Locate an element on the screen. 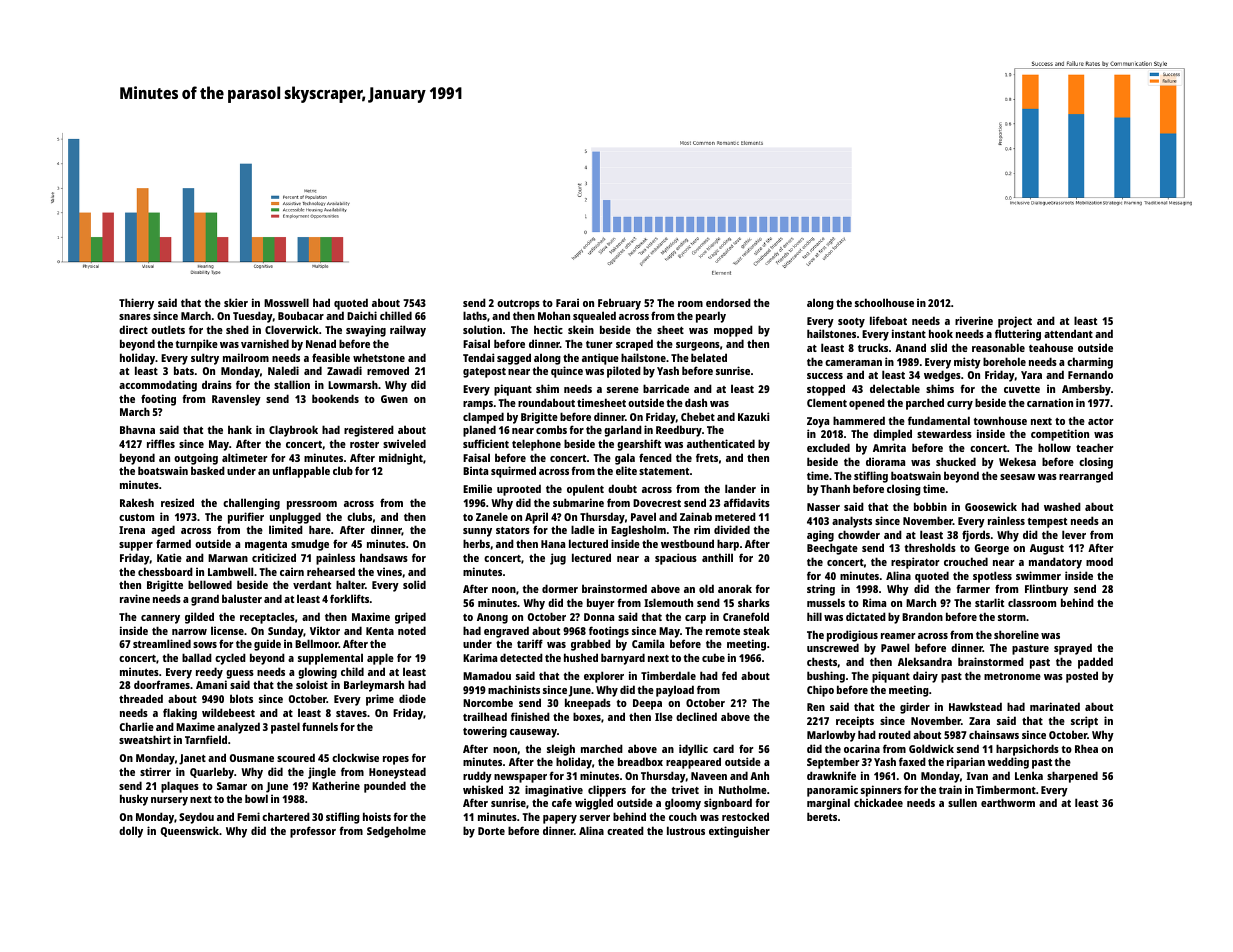  dictated is located at coordinates (866, 616).
